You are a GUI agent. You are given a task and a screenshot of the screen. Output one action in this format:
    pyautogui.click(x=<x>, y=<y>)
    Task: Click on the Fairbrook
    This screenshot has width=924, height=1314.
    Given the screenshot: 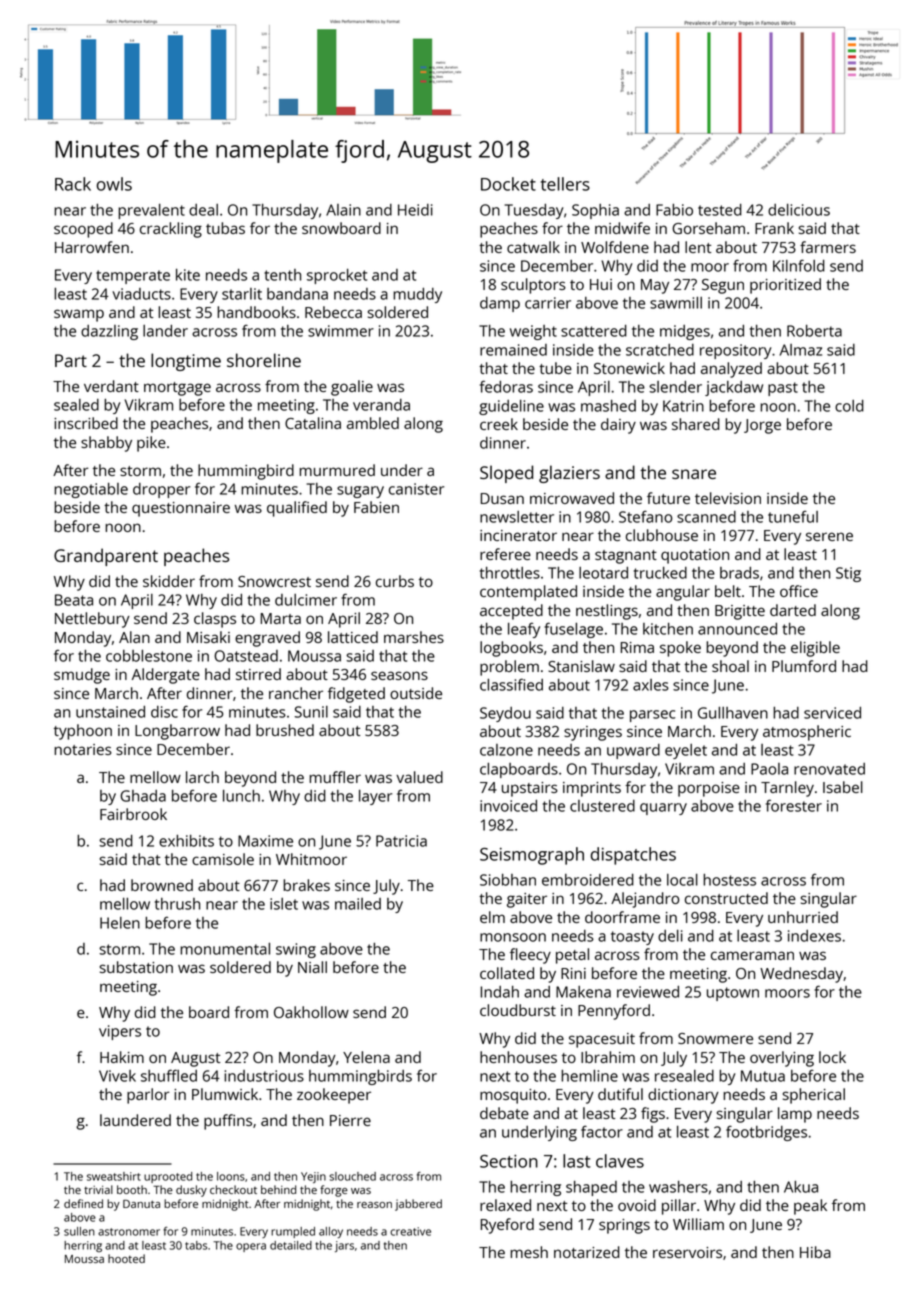 What is the action you would take?
    pyautogui.click(x=133, y=814)
